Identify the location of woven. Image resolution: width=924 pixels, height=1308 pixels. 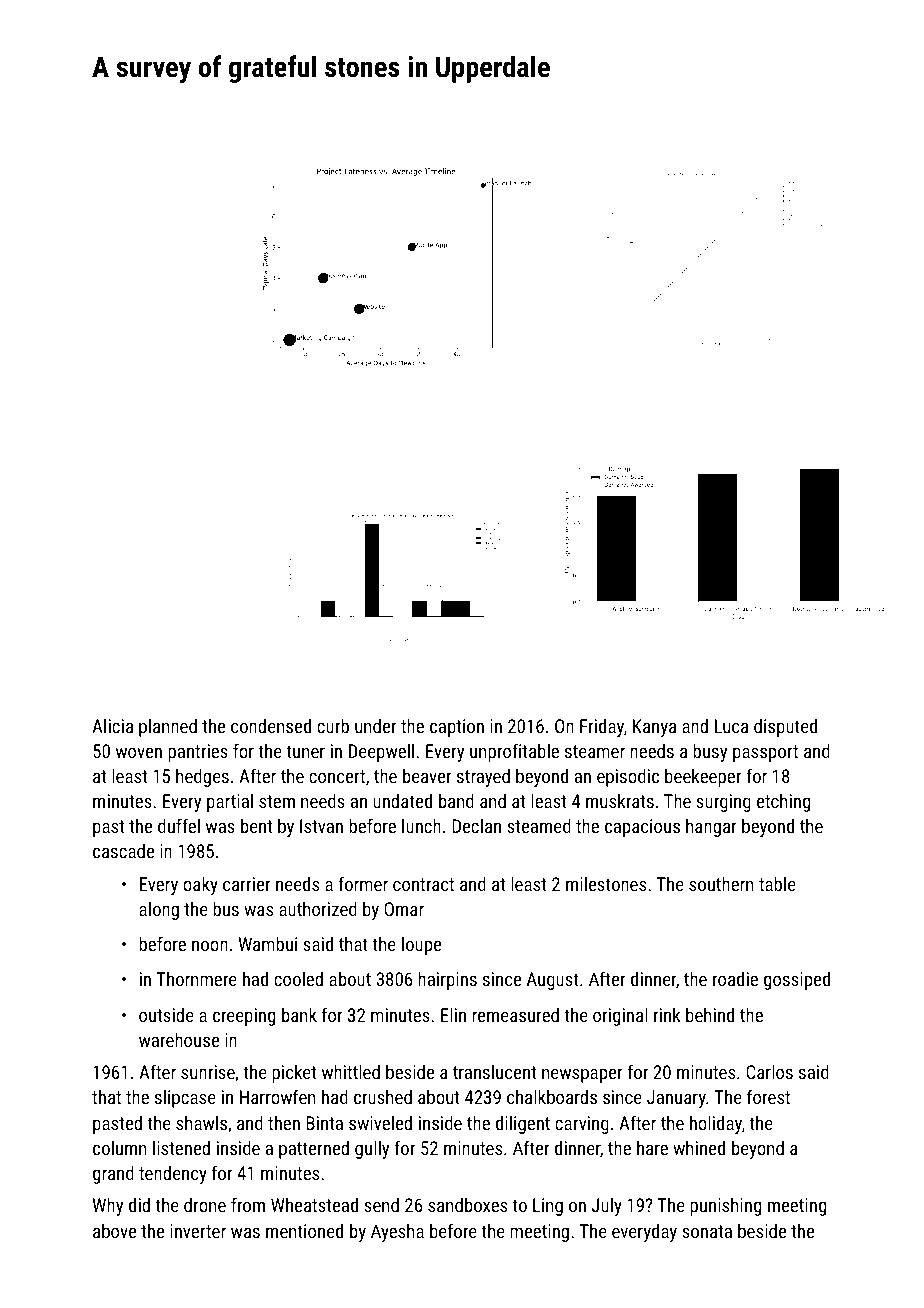
(139, 753).
